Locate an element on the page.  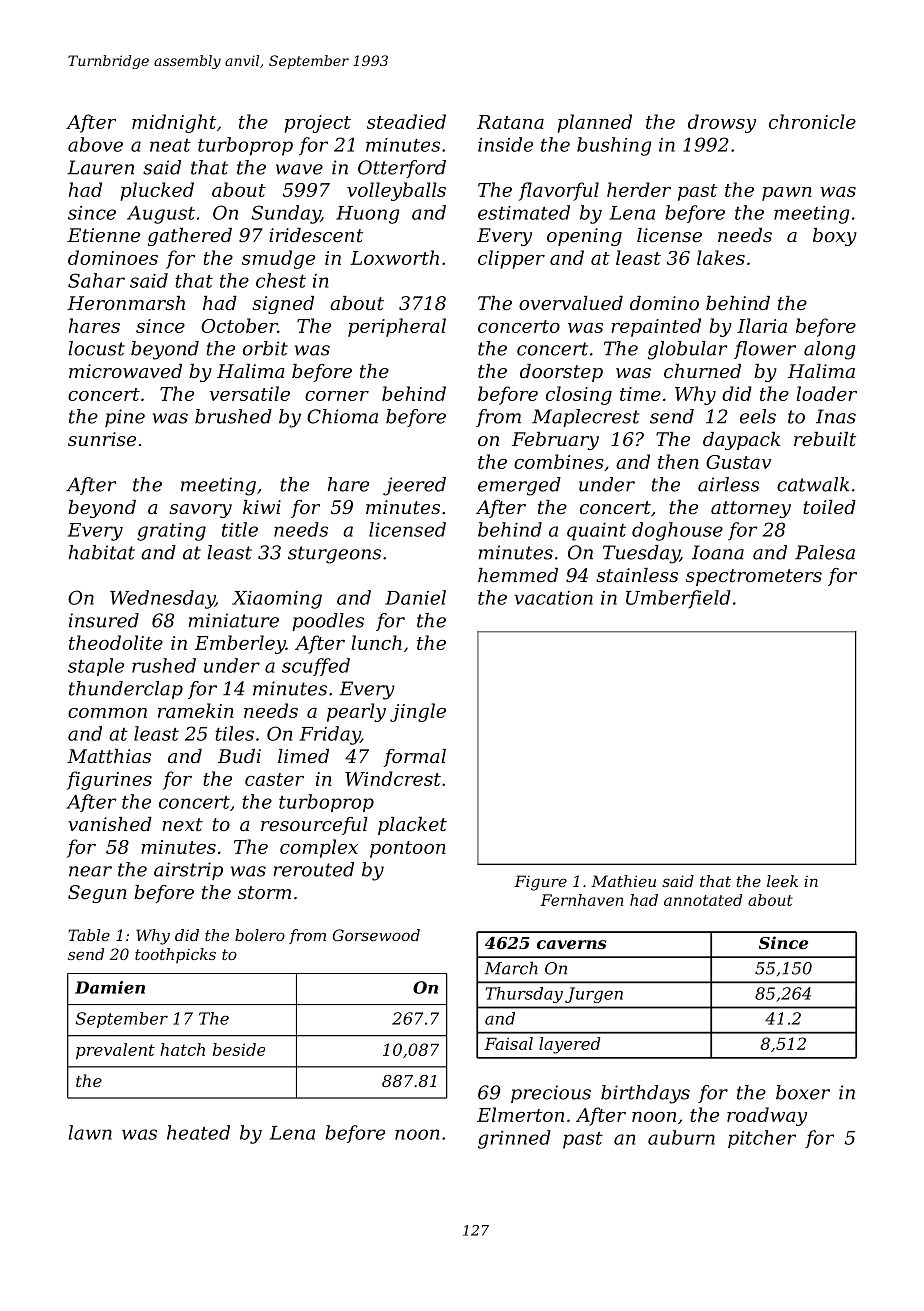
leek is located at coordinates (782, 881).
